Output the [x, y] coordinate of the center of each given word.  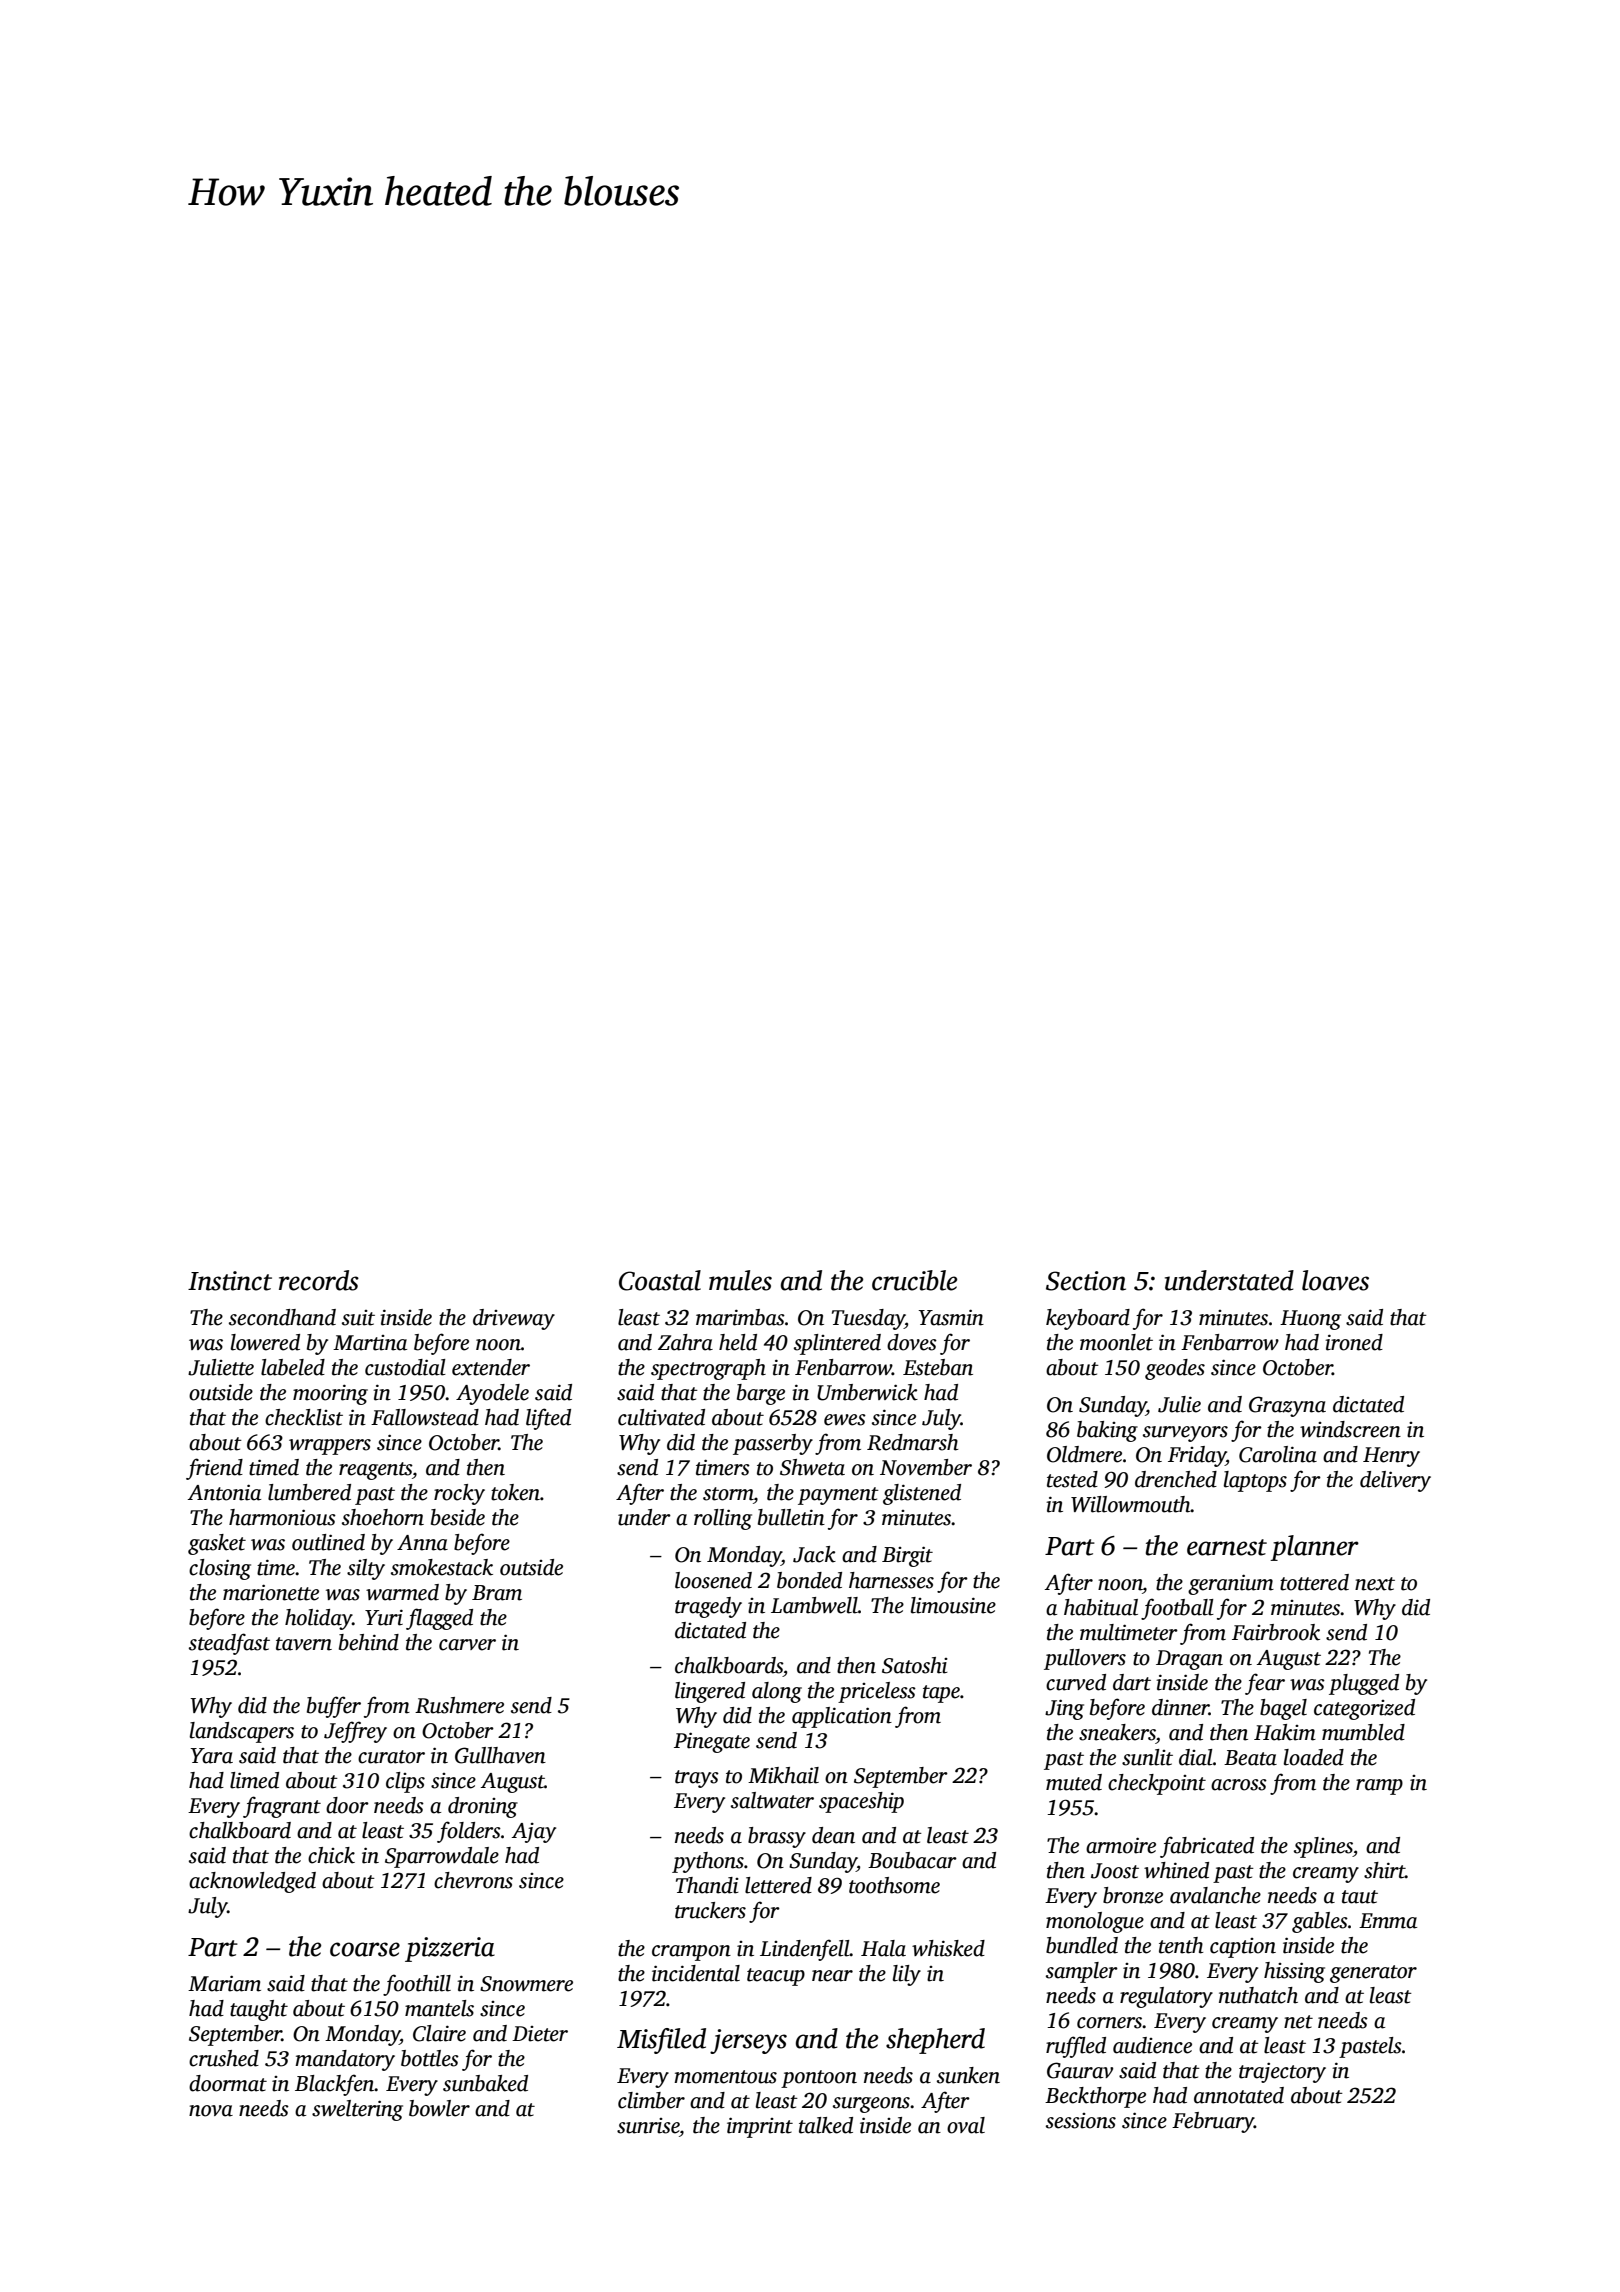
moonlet [1116, 1342]
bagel [1283, 1709]
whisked [948, 1948]
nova [211, 2111]
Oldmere [1084, 1454]
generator [1373, 1974]
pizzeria [450, 1949]
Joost [1115, 1871]
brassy [777, 1837]
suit [358, 1318]
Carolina [1278, 1454]
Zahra [685, 1342]
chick [331, 1855]
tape [941, 1694]
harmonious [282, 1517]
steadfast [229, 1644]
